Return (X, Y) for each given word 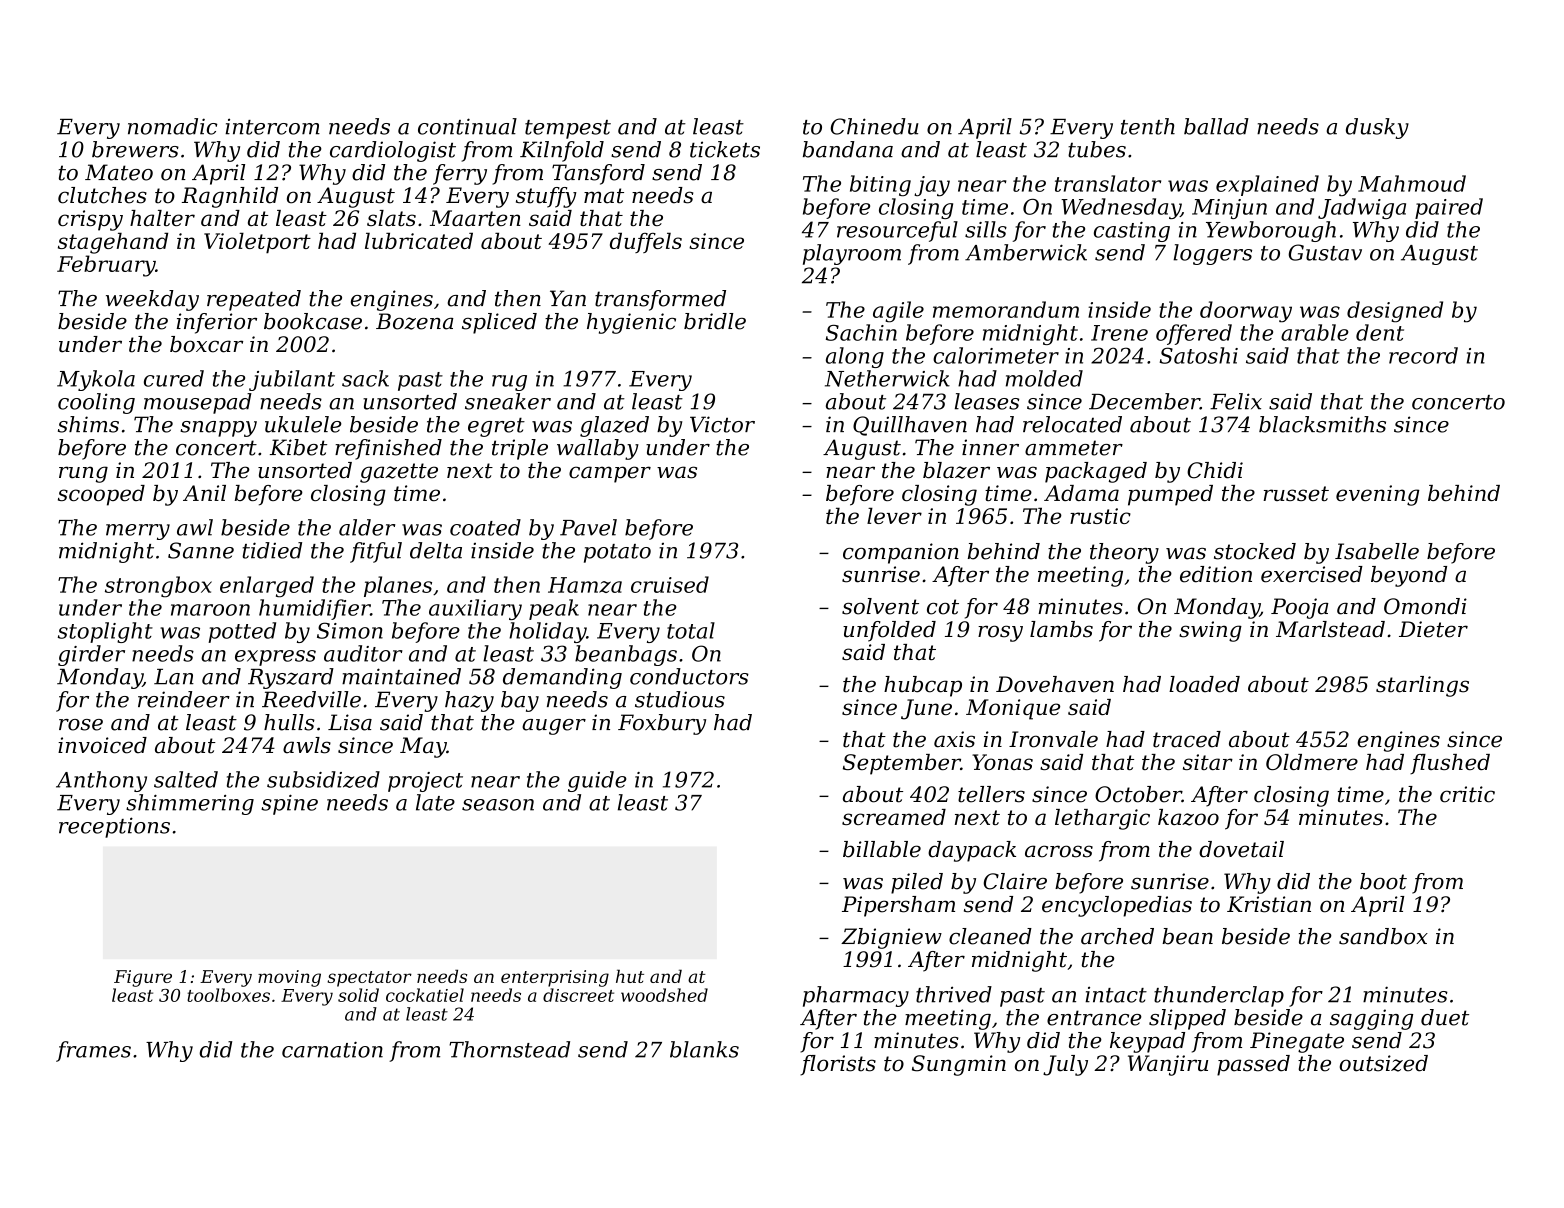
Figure (143, 978)
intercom (272, 126)
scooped (101, 495)
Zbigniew (891, 938)
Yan (568, 298)
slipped (1187, 1019)
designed (1395, 312)
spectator (369, 979)
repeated (254, 300)
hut (630, 976)
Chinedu (874, 126)
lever (894, 516)
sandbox (1383, 936)
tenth (1148, 126)
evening (1378, 495)
